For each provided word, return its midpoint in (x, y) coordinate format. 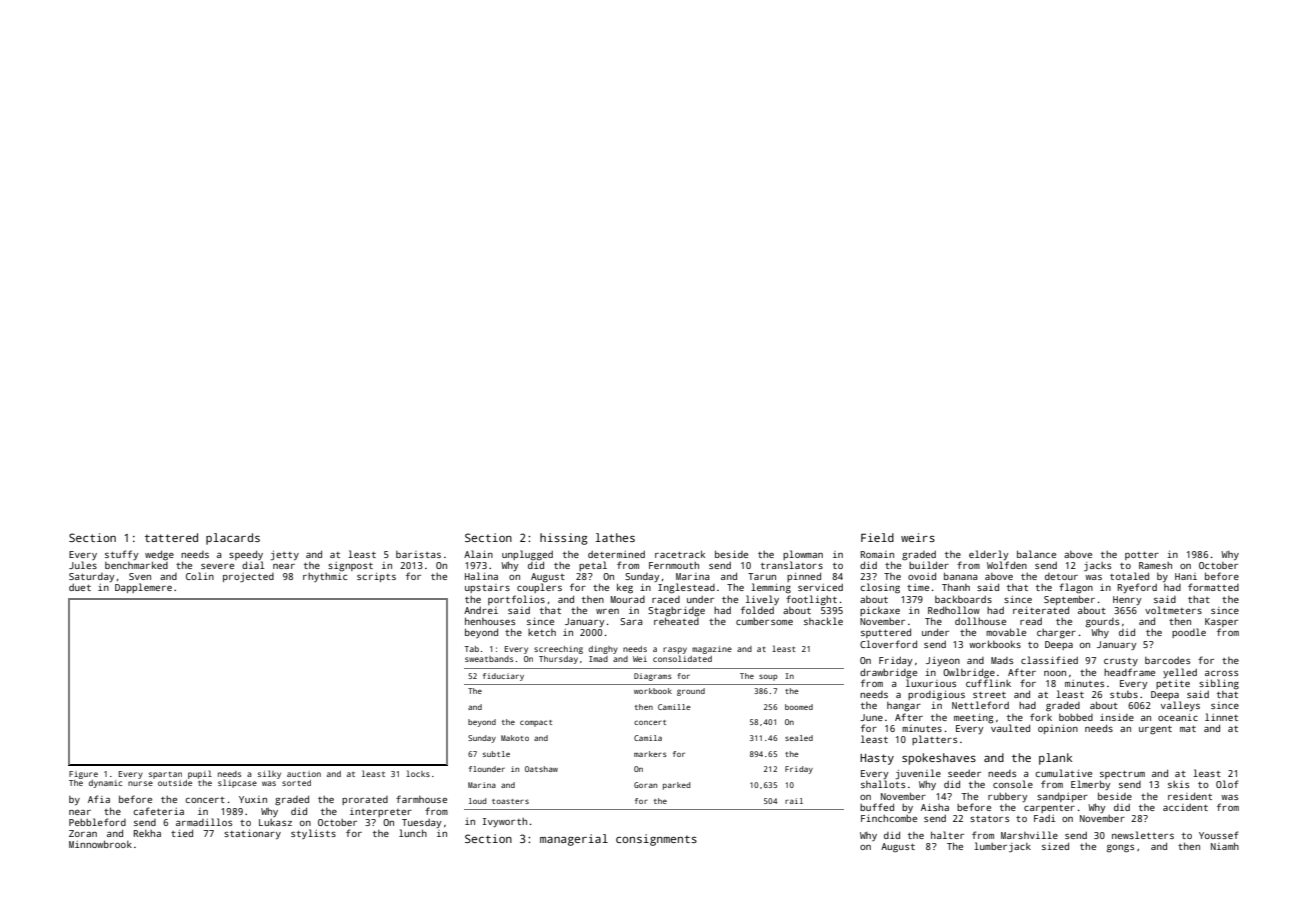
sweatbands (489, 659)
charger (1056, 633)
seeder (964, 773)
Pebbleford (97, 822)
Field (877, 537)
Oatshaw (541, 769)
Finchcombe (889, 818)
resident (1190, 796)
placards (233, 539)
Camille (674, 707)
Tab (472, 649)
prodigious (936, 696)
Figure (83, 775)
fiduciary (503, 677)
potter (1142, 556)
